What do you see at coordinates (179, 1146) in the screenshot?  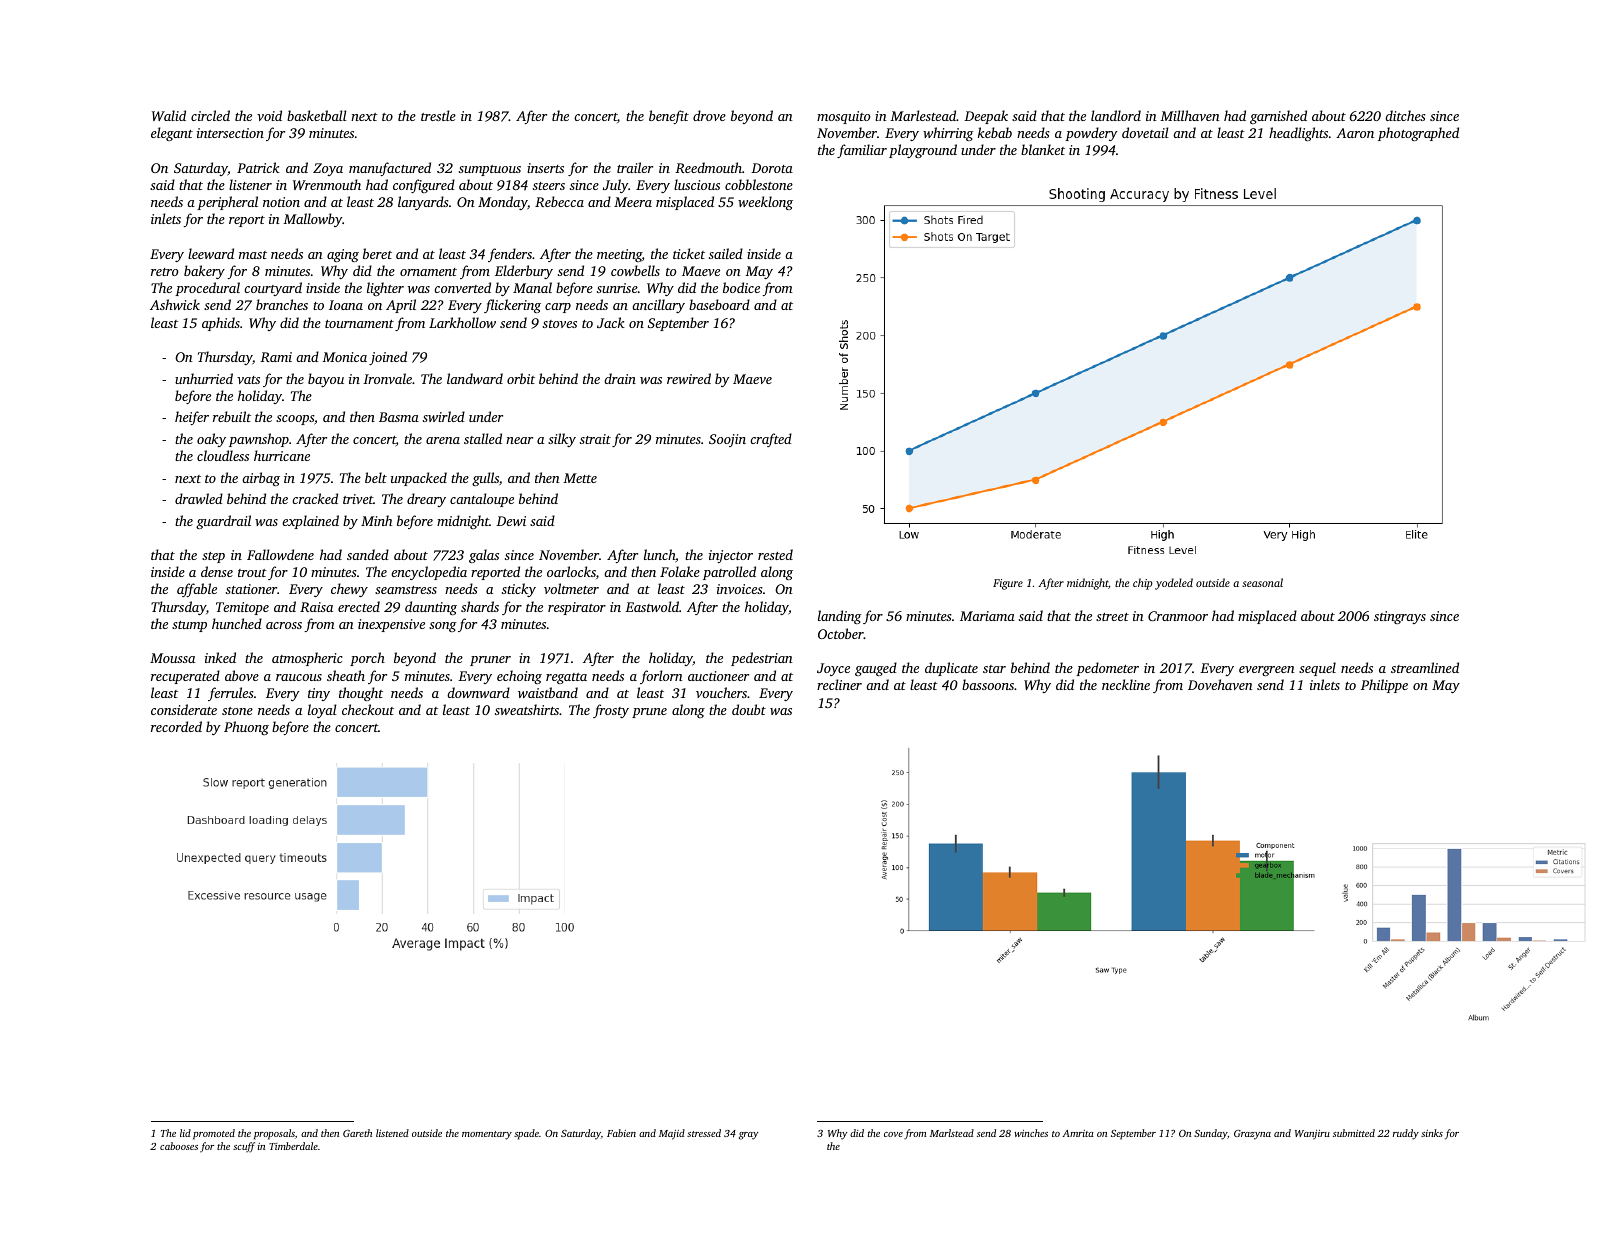 I see `cabooses` at bounding box center [179, 1146].
